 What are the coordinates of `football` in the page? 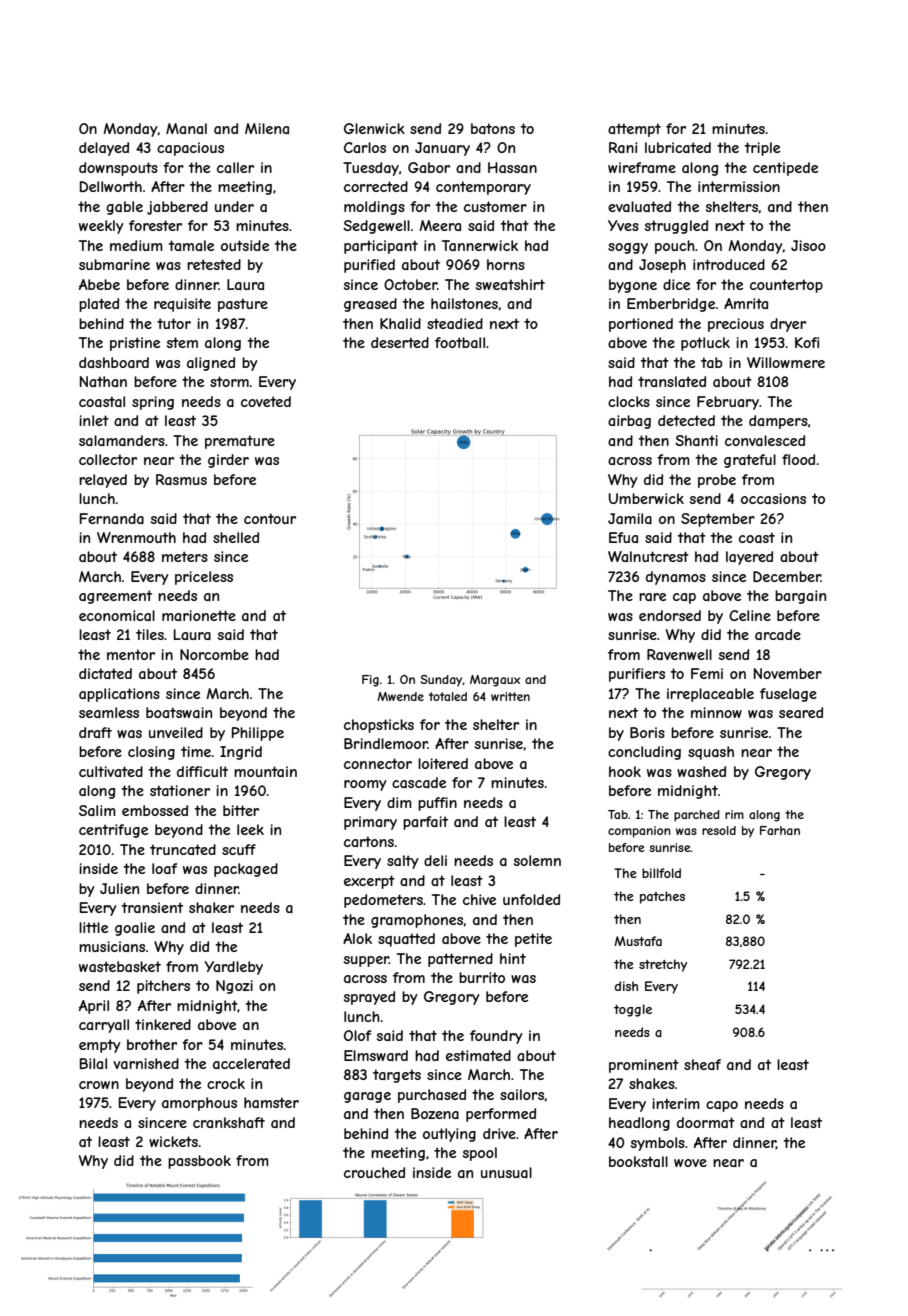 It's located at (460, 342).
